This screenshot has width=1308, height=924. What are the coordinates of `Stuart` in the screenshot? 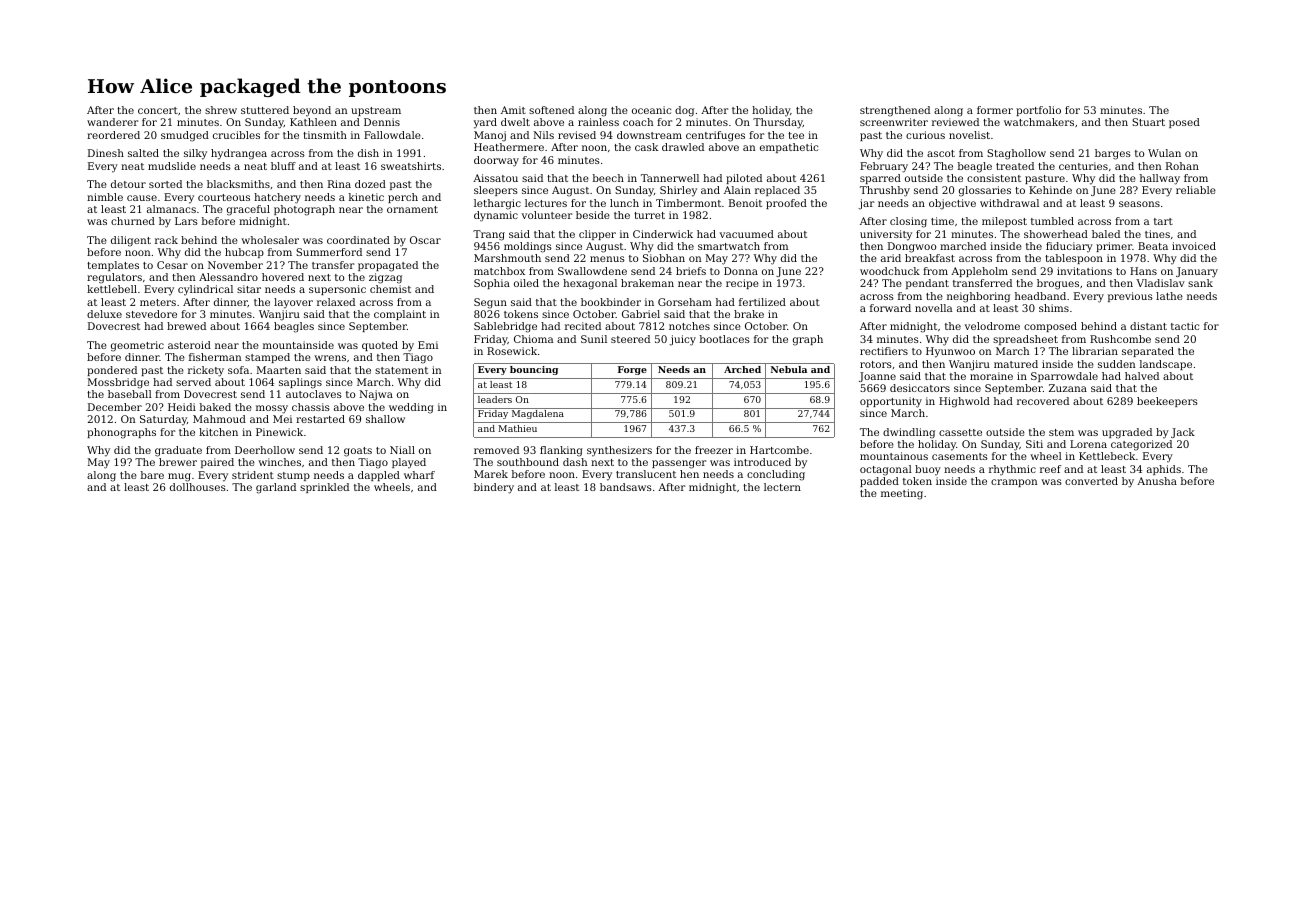 It's located at (1148, 122).
